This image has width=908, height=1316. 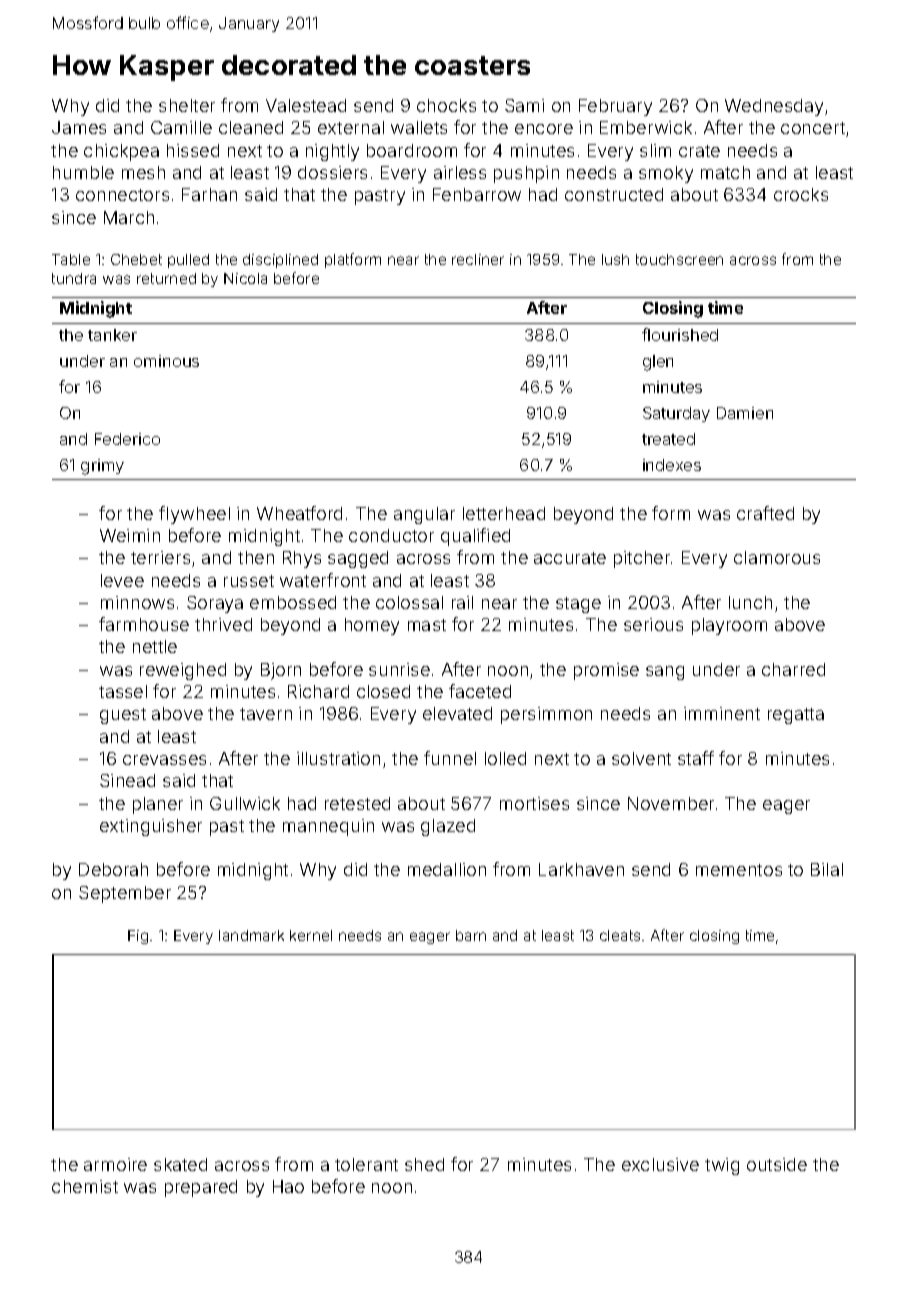 What do you see at coordinates (642, 559) in the image?
I see `pitcher` at bounding box center [642, 559].
